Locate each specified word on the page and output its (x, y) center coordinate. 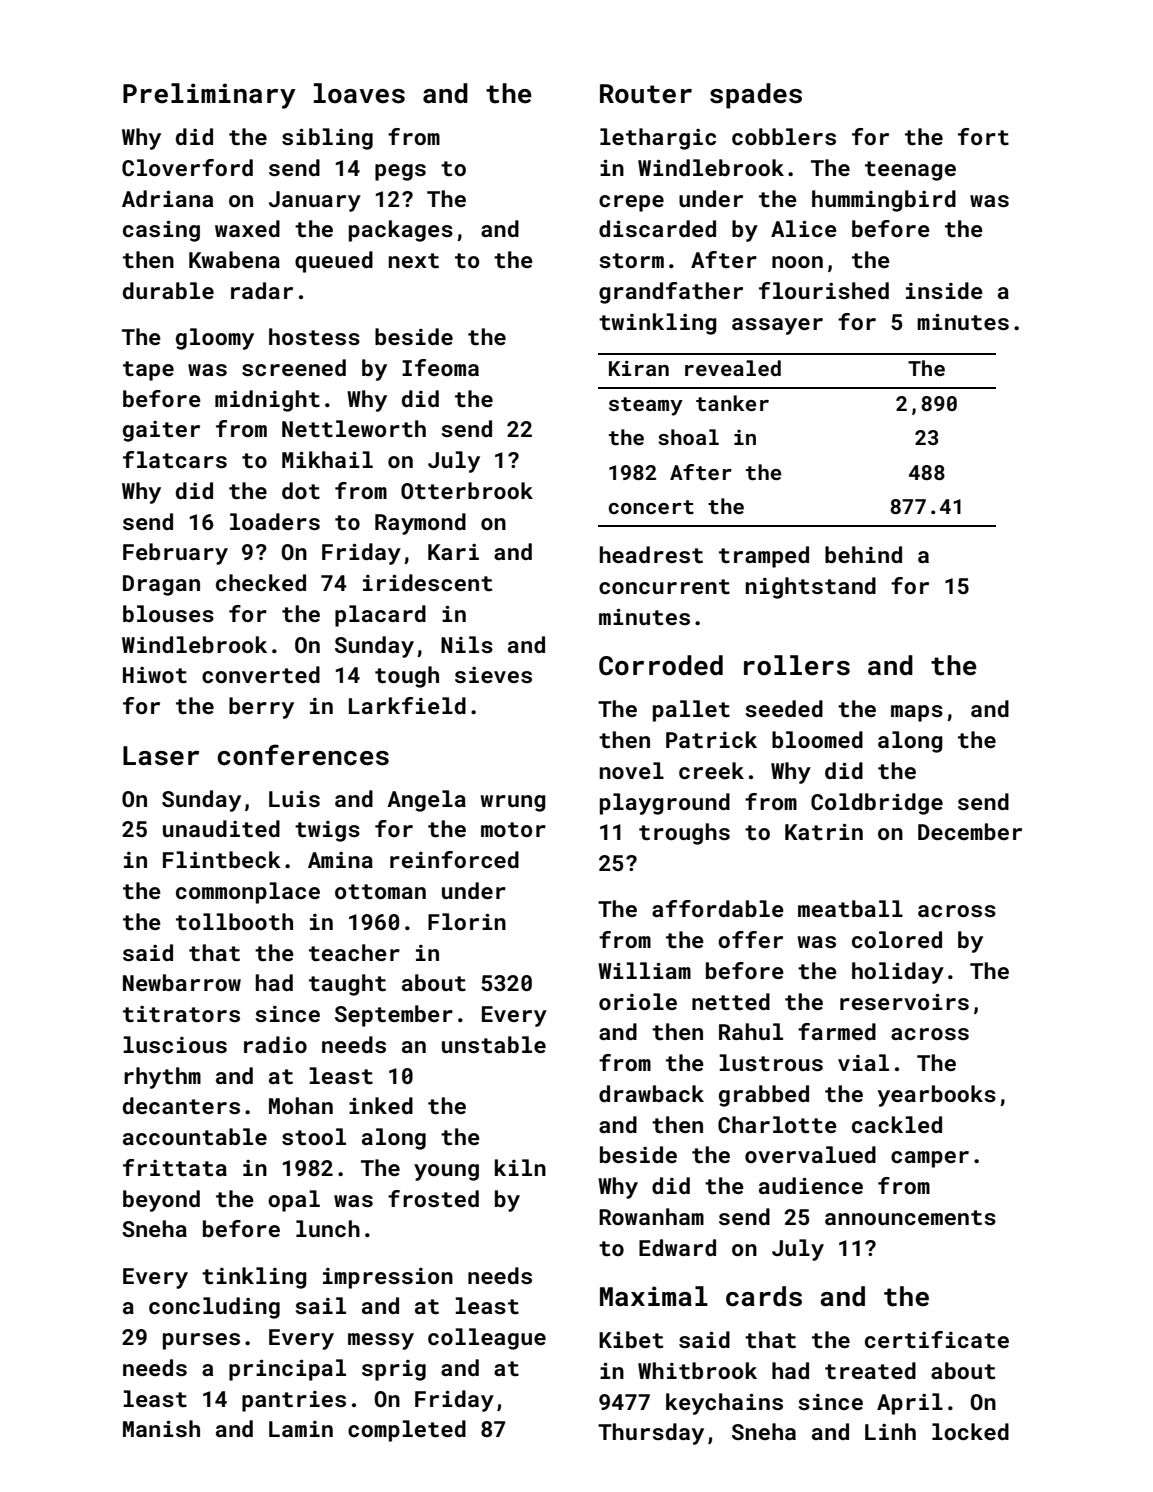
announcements (910, 1217)
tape (148, 371)
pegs (400, 172)
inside (944, 290)
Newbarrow (182, 982)
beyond (161, 1201)
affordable (718, 908)
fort (983, 136)
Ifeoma (440, 367)
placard (380, 616)
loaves (359, 93)
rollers (797, 665)
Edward (677, 1247)
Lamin (301, 1429)
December (970, 831)
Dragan (161, 585)
